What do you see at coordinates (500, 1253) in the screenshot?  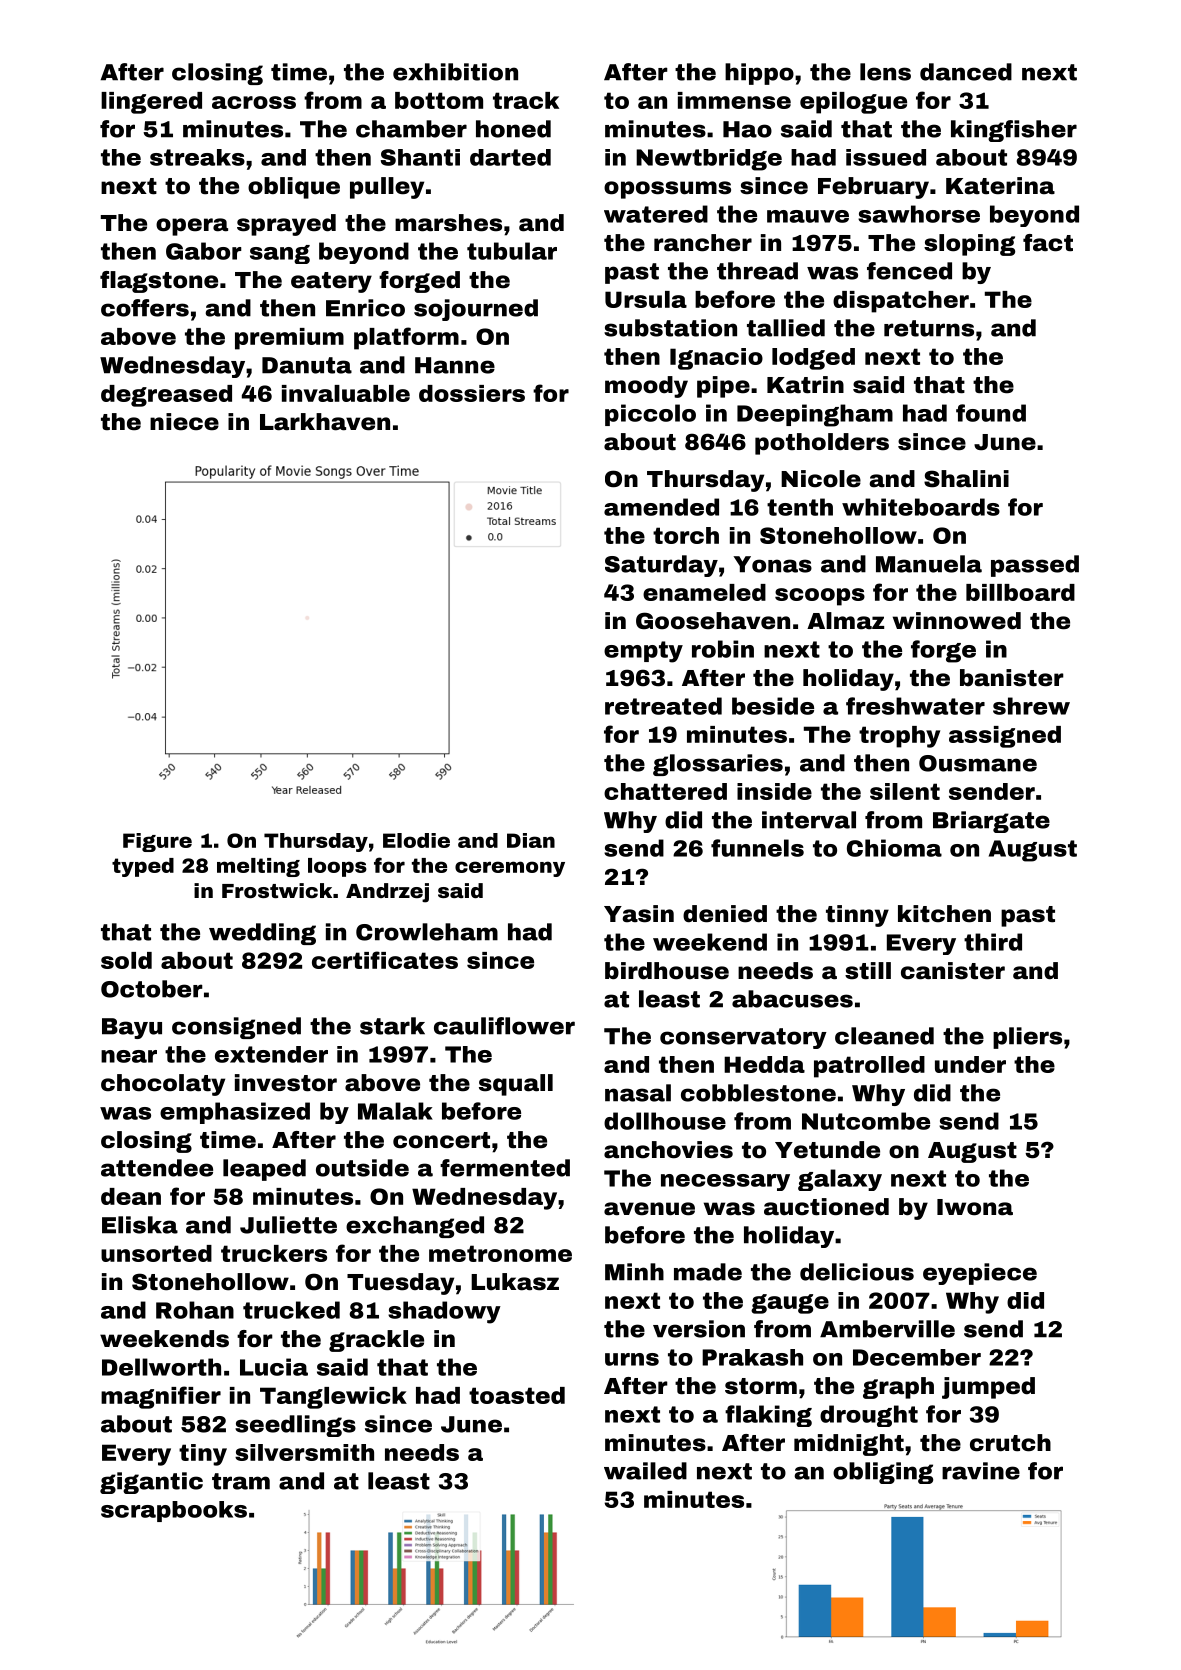 I see `metronome` at bounding box center [500, 1253].
